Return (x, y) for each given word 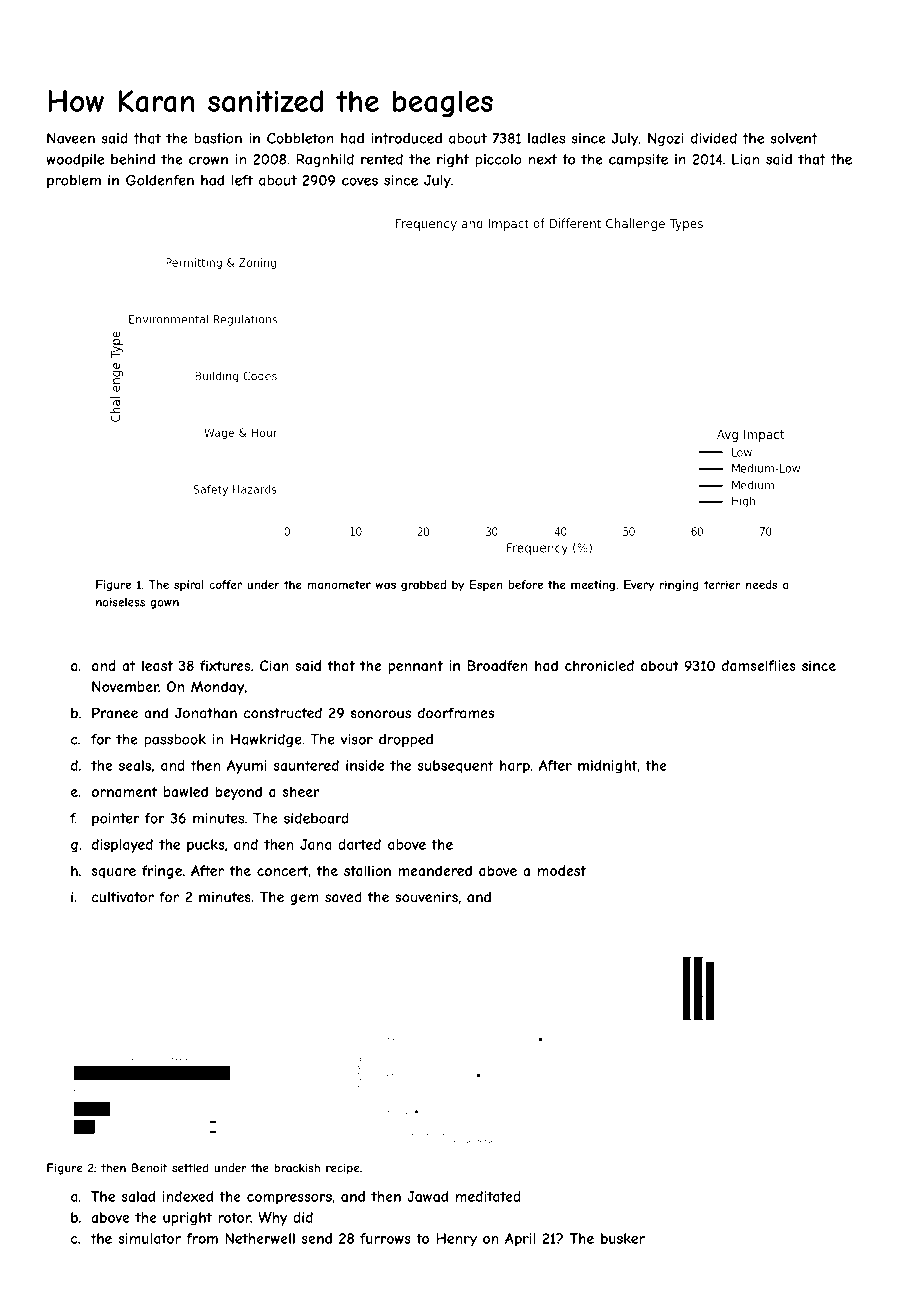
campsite (638, 161)
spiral (189, 585)
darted (359, 844)
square (114, 873)
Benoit (149, 1168)
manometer (339, 584)
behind (133, 159)
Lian (745, 159)
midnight (607, 767)
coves (360, 181)
